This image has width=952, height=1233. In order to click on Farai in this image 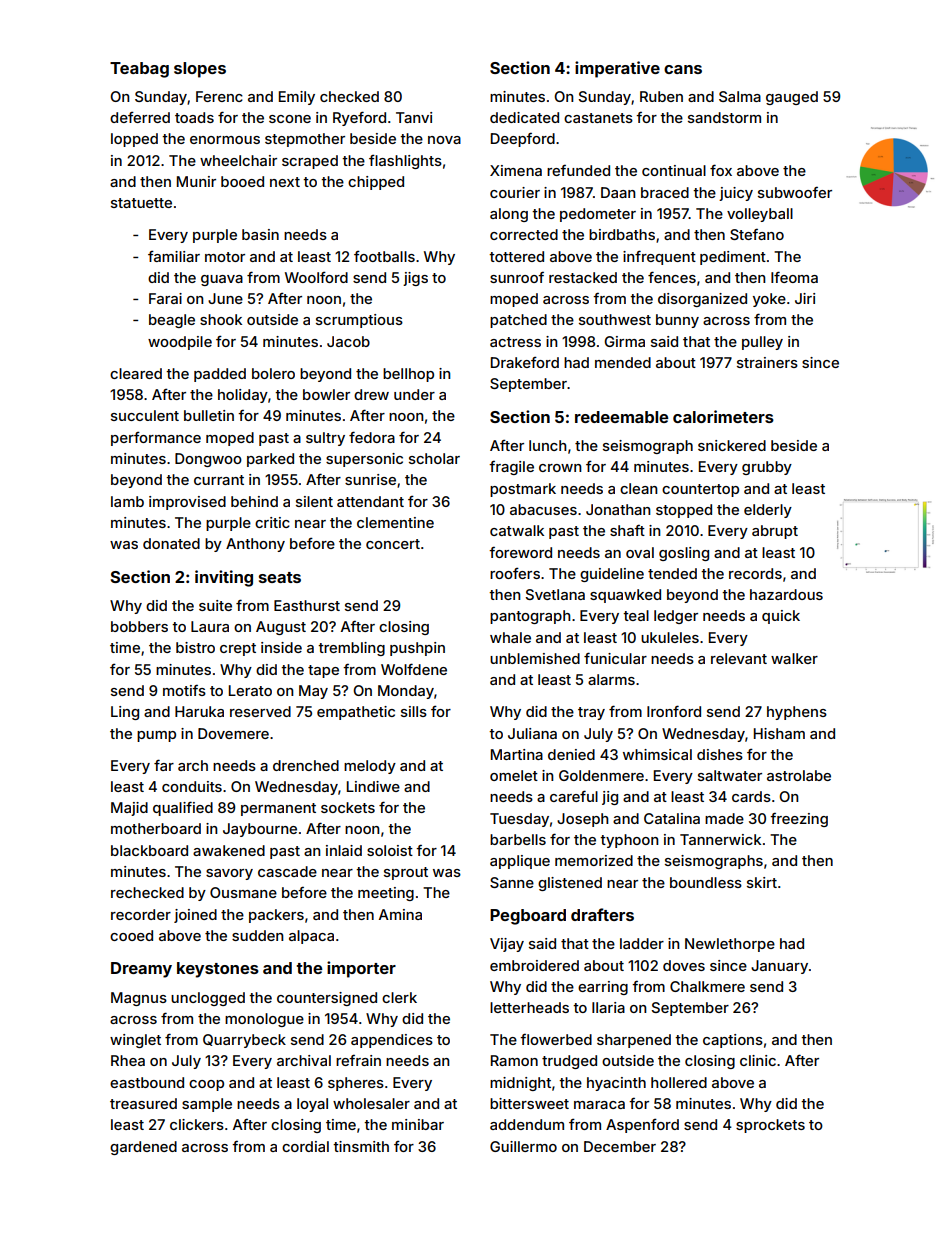, I will do `click(165, 298)`.
